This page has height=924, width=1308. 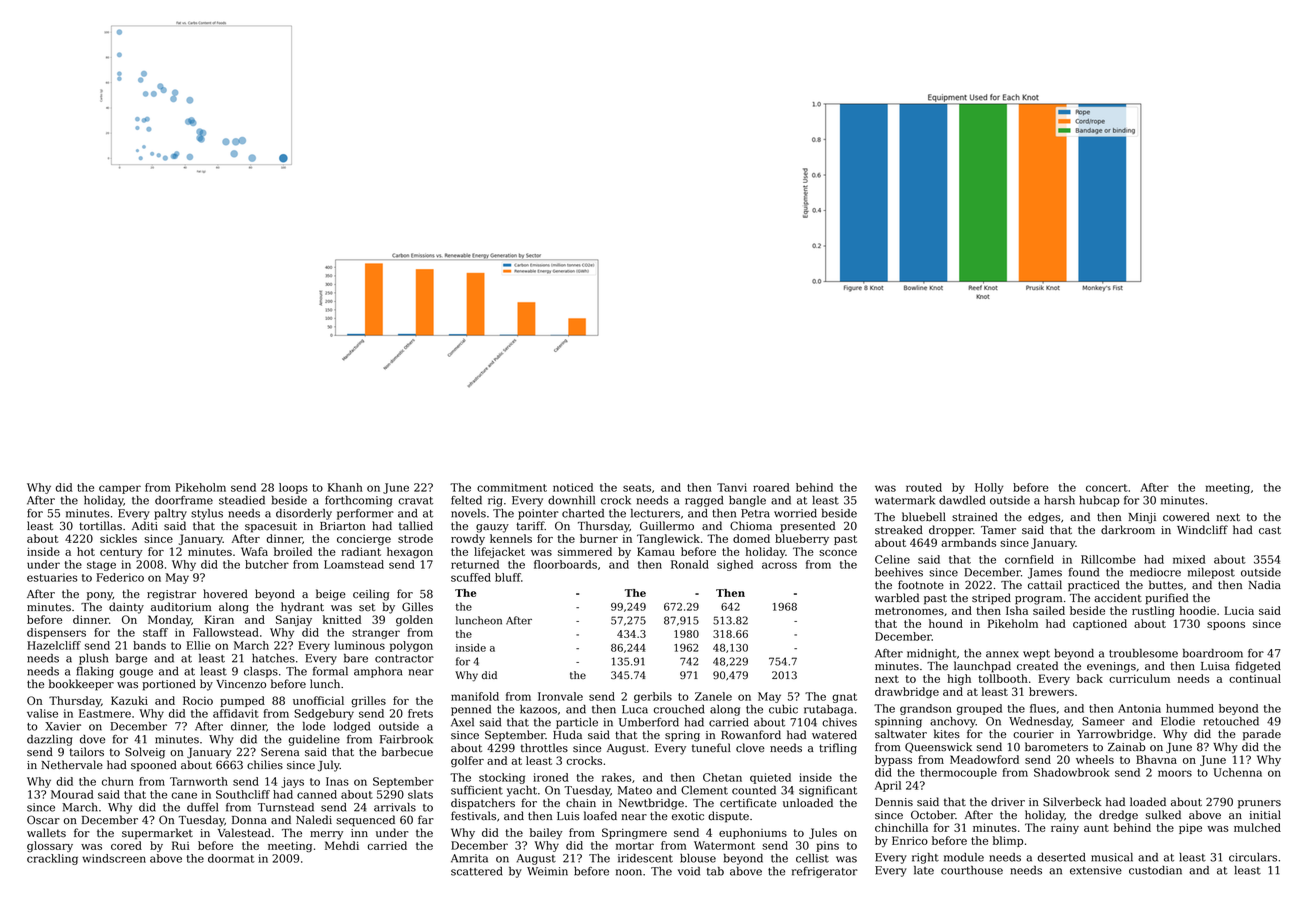 What do you see at coordinates (86, 551) in the page?
I see `hot` at bounding box center [86, 551].
